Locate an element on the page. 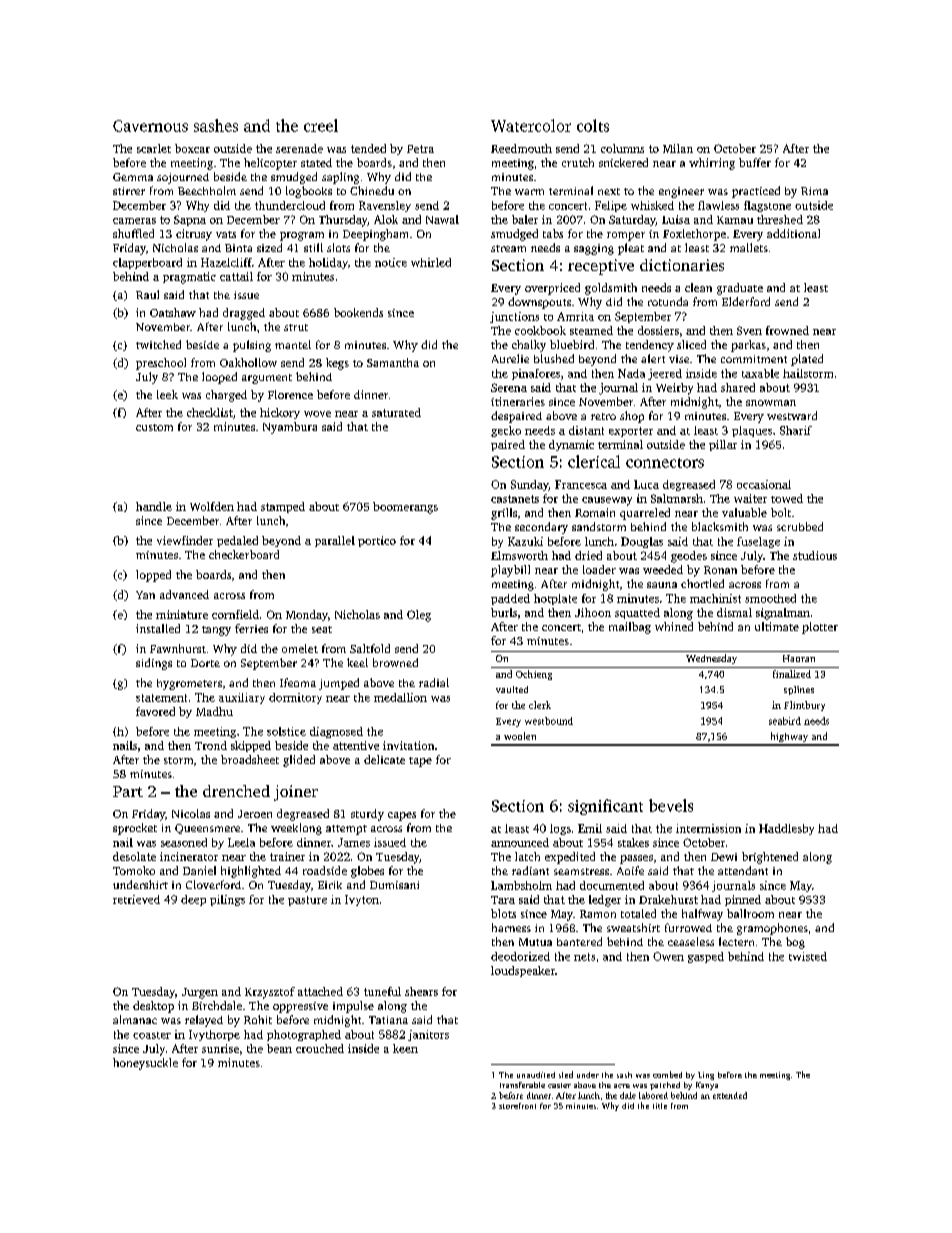 Image resolution: width=952 pixels, height=1233 pixels. leek is located at coordinates (167, 394).
